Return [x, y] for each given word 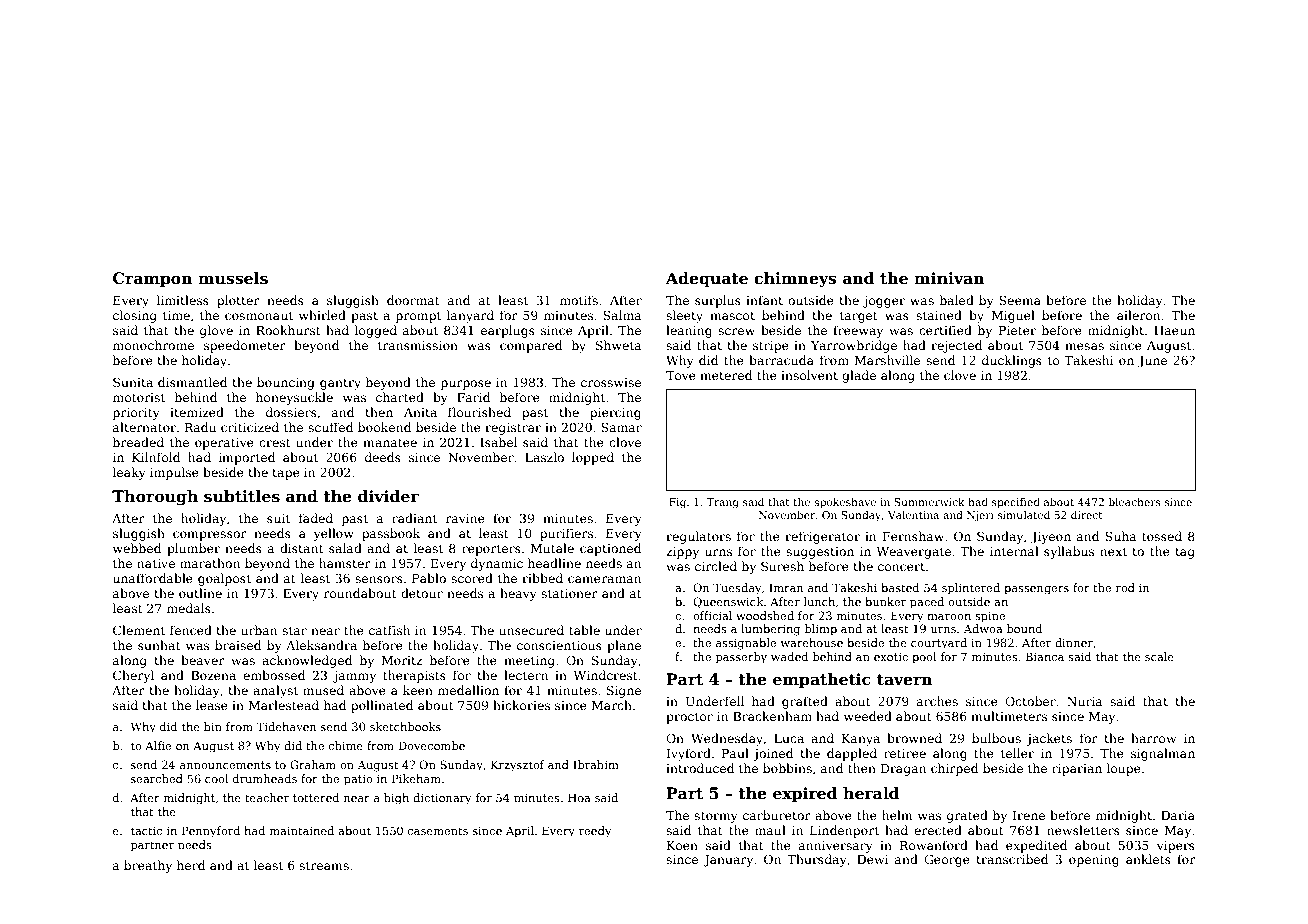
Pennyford [211, 832]
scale [1159, 656]
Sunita [133, 382]
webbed [137, 548]
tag [1185, 553]
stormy [716, 817]
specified [1016, 503]
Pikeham [416, 778]
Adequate [707, 279]
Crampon [153, 279]
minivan [949, 278]
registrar [513, 429]
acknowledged [307, 661]
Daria [1178, 815]
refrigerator [822, 537]
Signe [624, 691]
